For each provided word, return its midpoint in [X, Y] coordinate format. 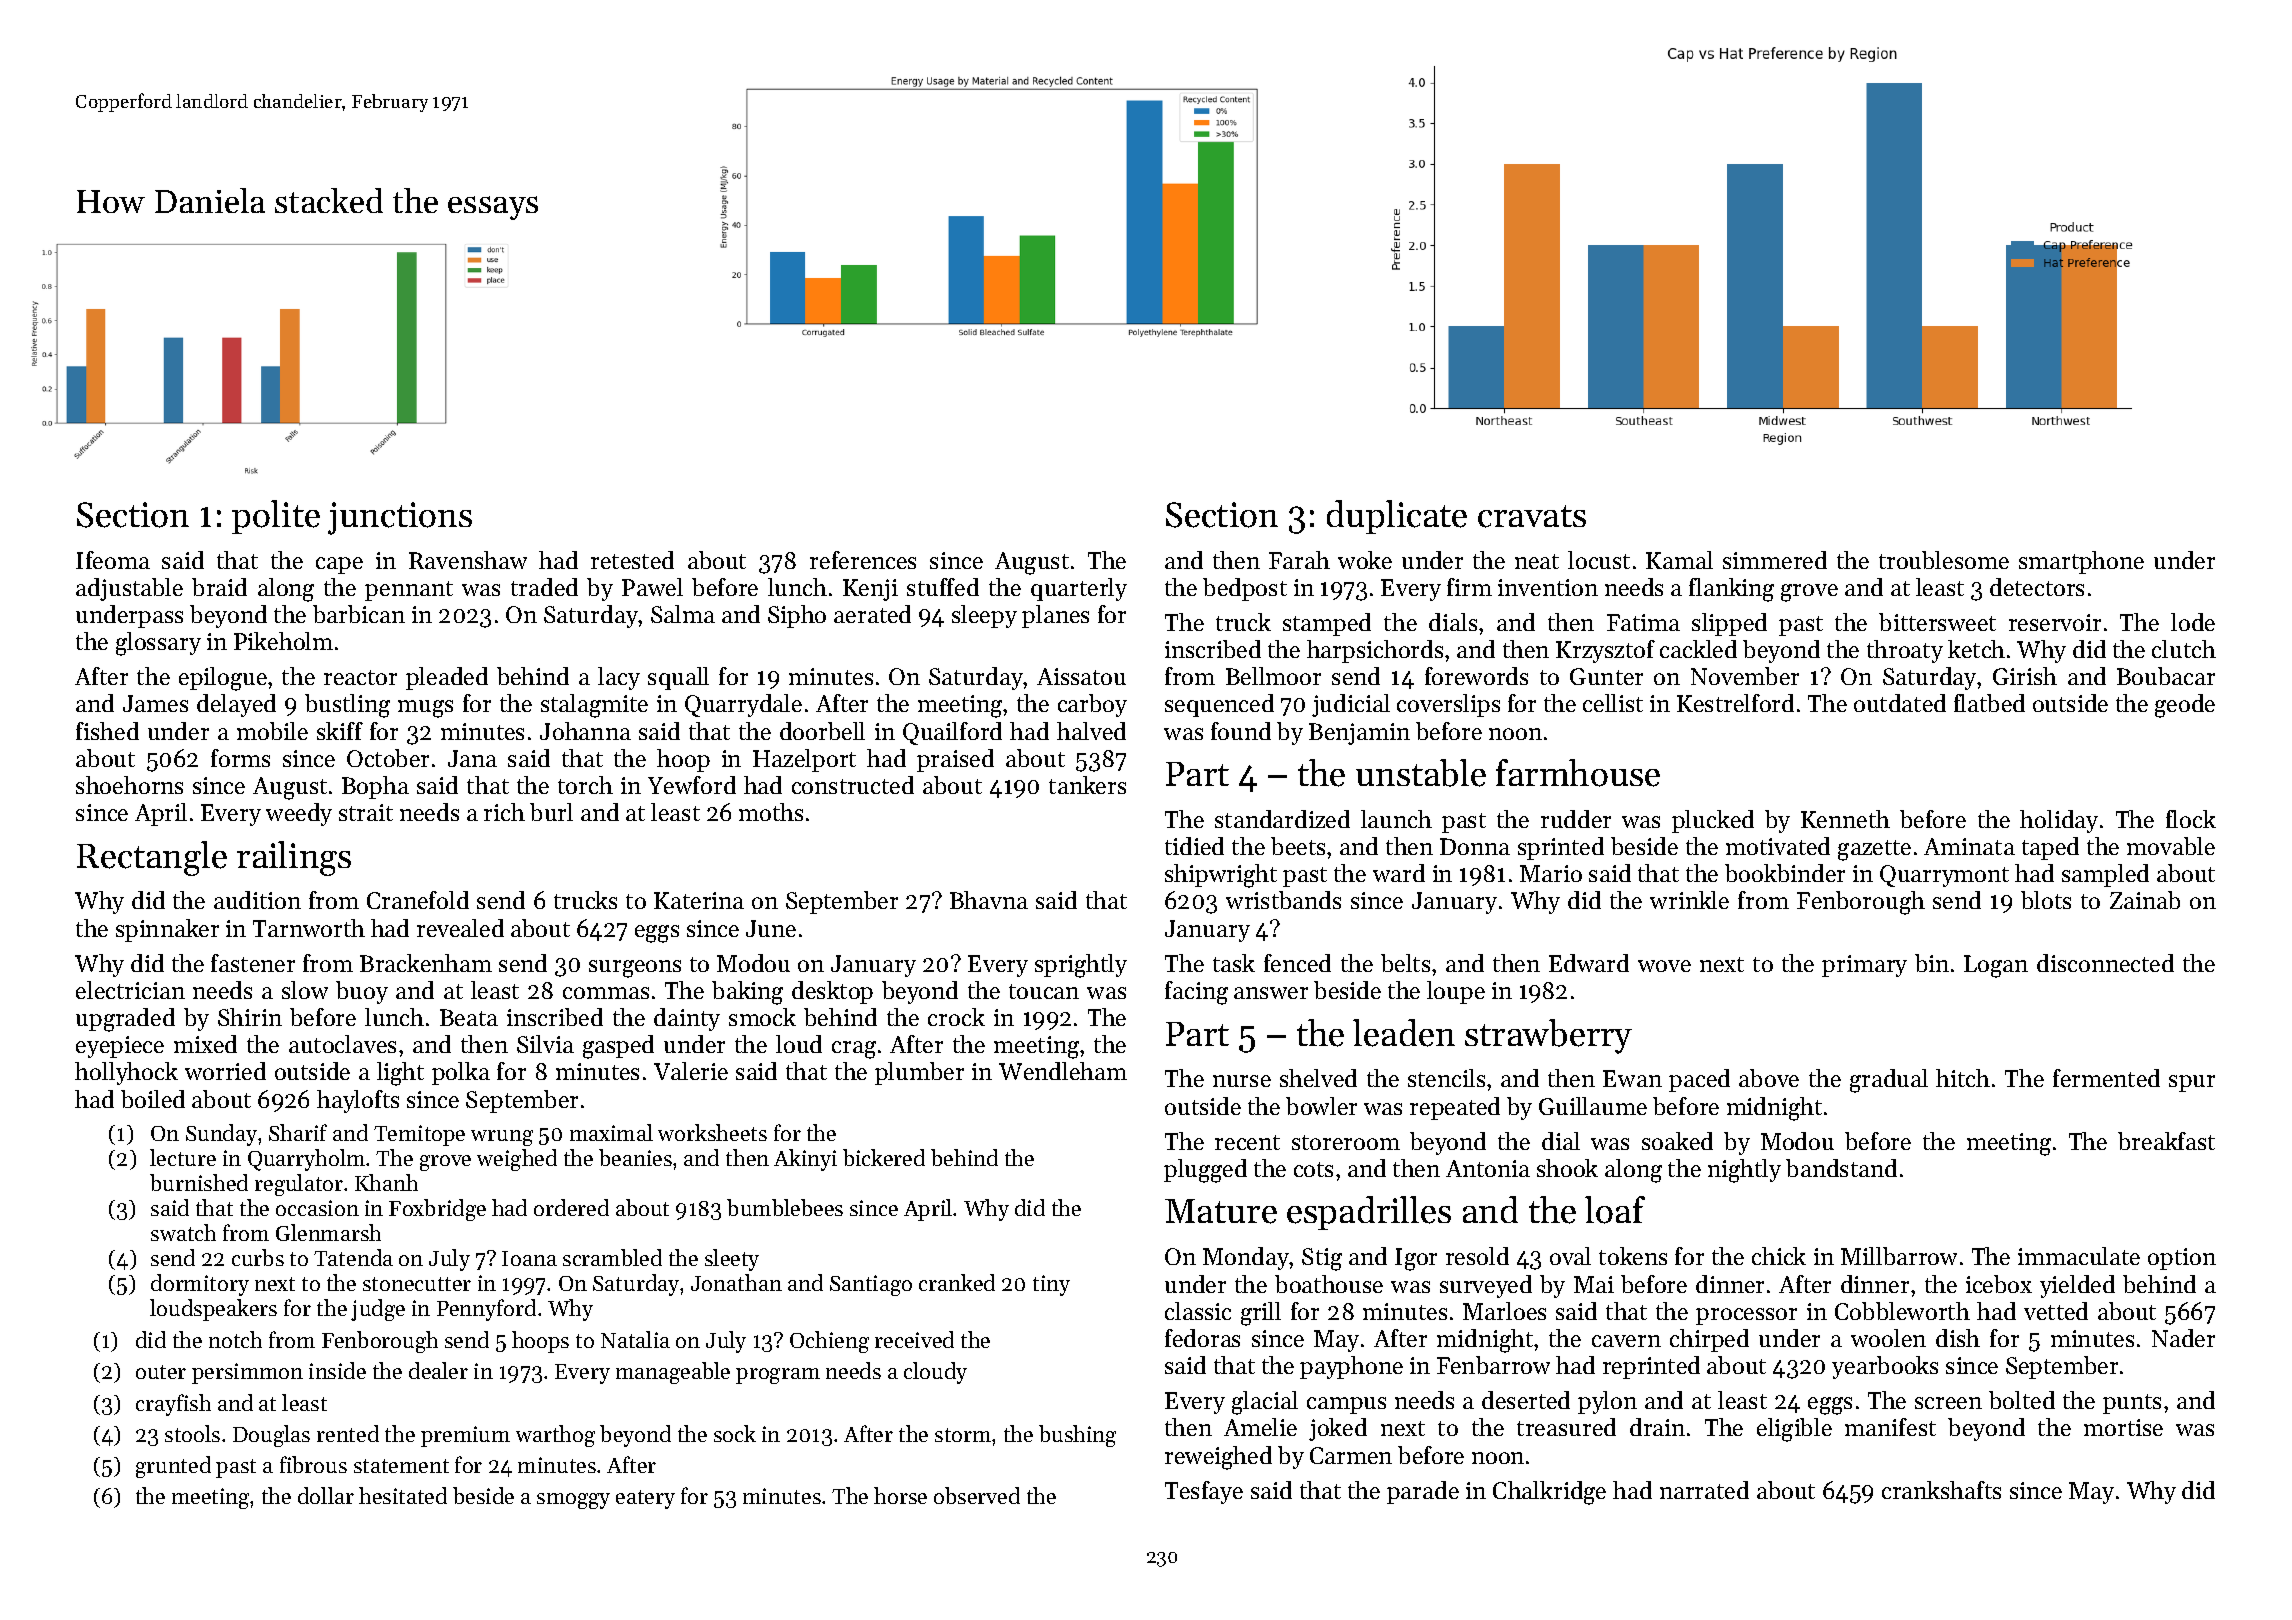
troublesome [1944, 560]
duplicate [1397, 517]
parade [1423, 1492]
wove [1664, 966]
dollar [326, 1495]
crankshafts [1941, 1490]
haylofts [358, 1101]
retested [632, 560]
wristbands [1283, 900]
